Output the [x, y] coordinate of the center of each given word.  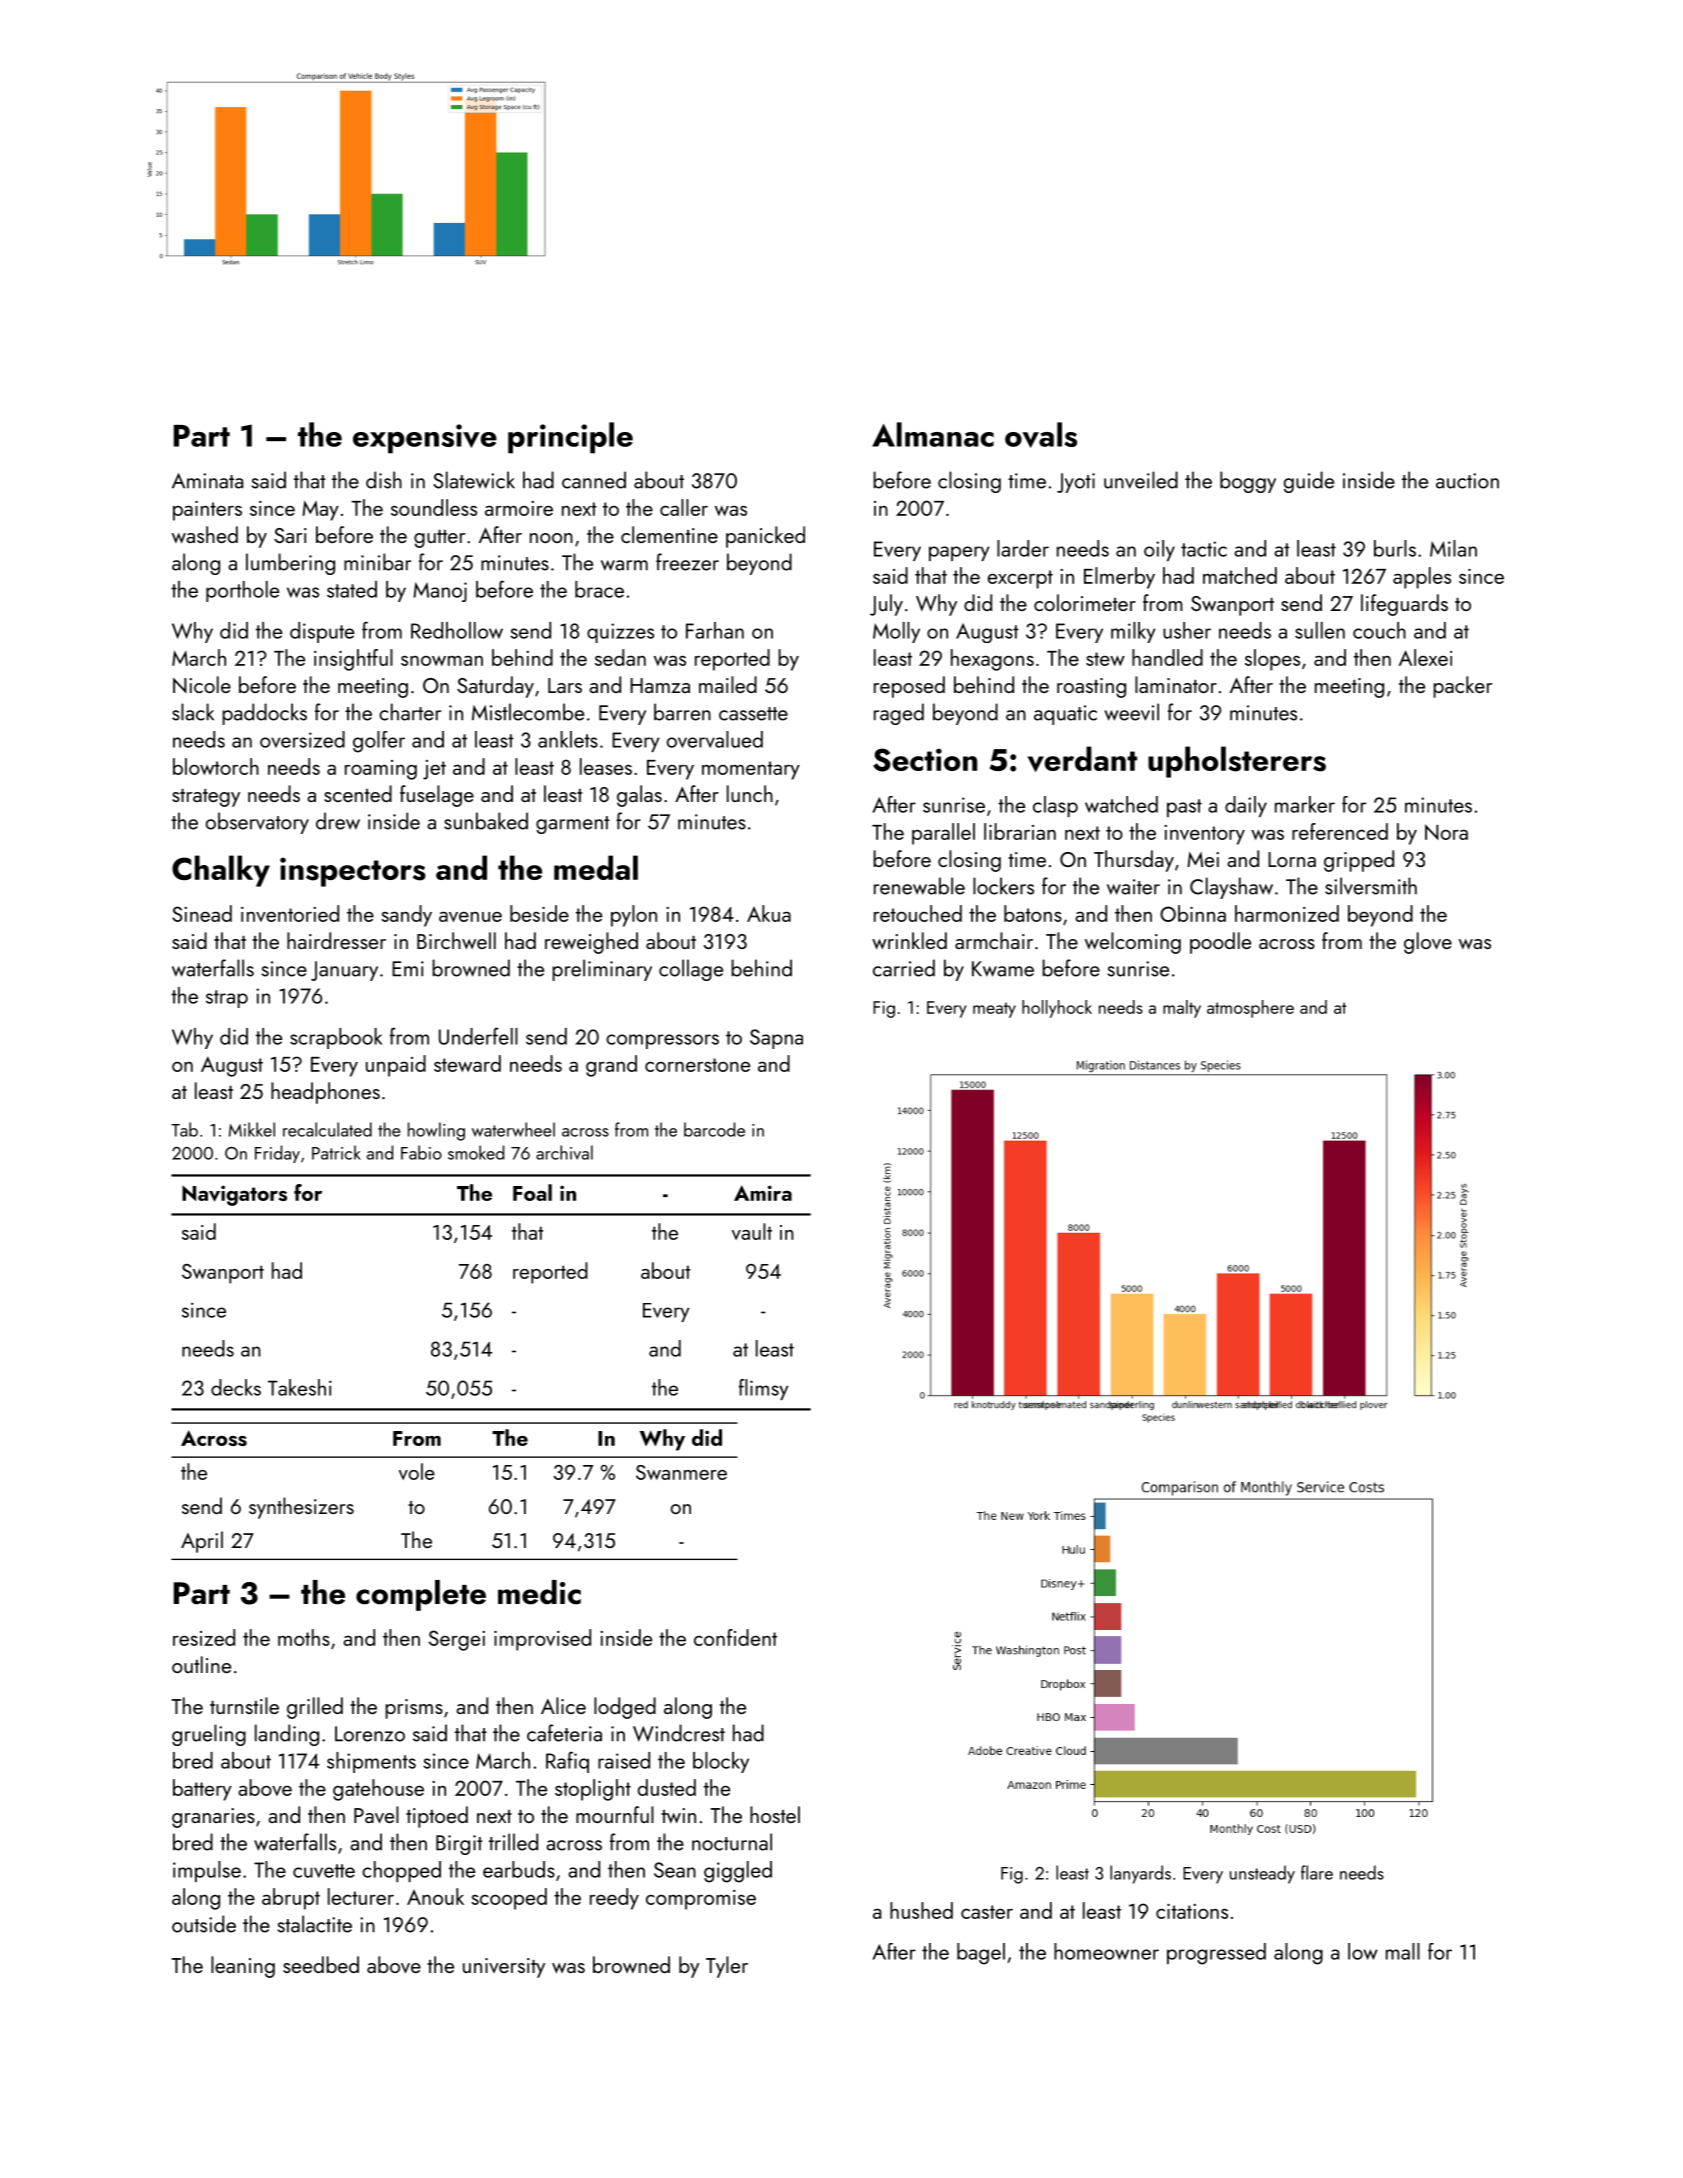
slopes [1272, 660]
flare [1317, 1872]
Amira [763, 1193]
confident [735, 1637]
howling [436, 1131]
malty [1182, 1009]
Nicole [202, 684]
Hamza [660, 685]
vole [417, 1471]
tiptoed [437, 1817]
